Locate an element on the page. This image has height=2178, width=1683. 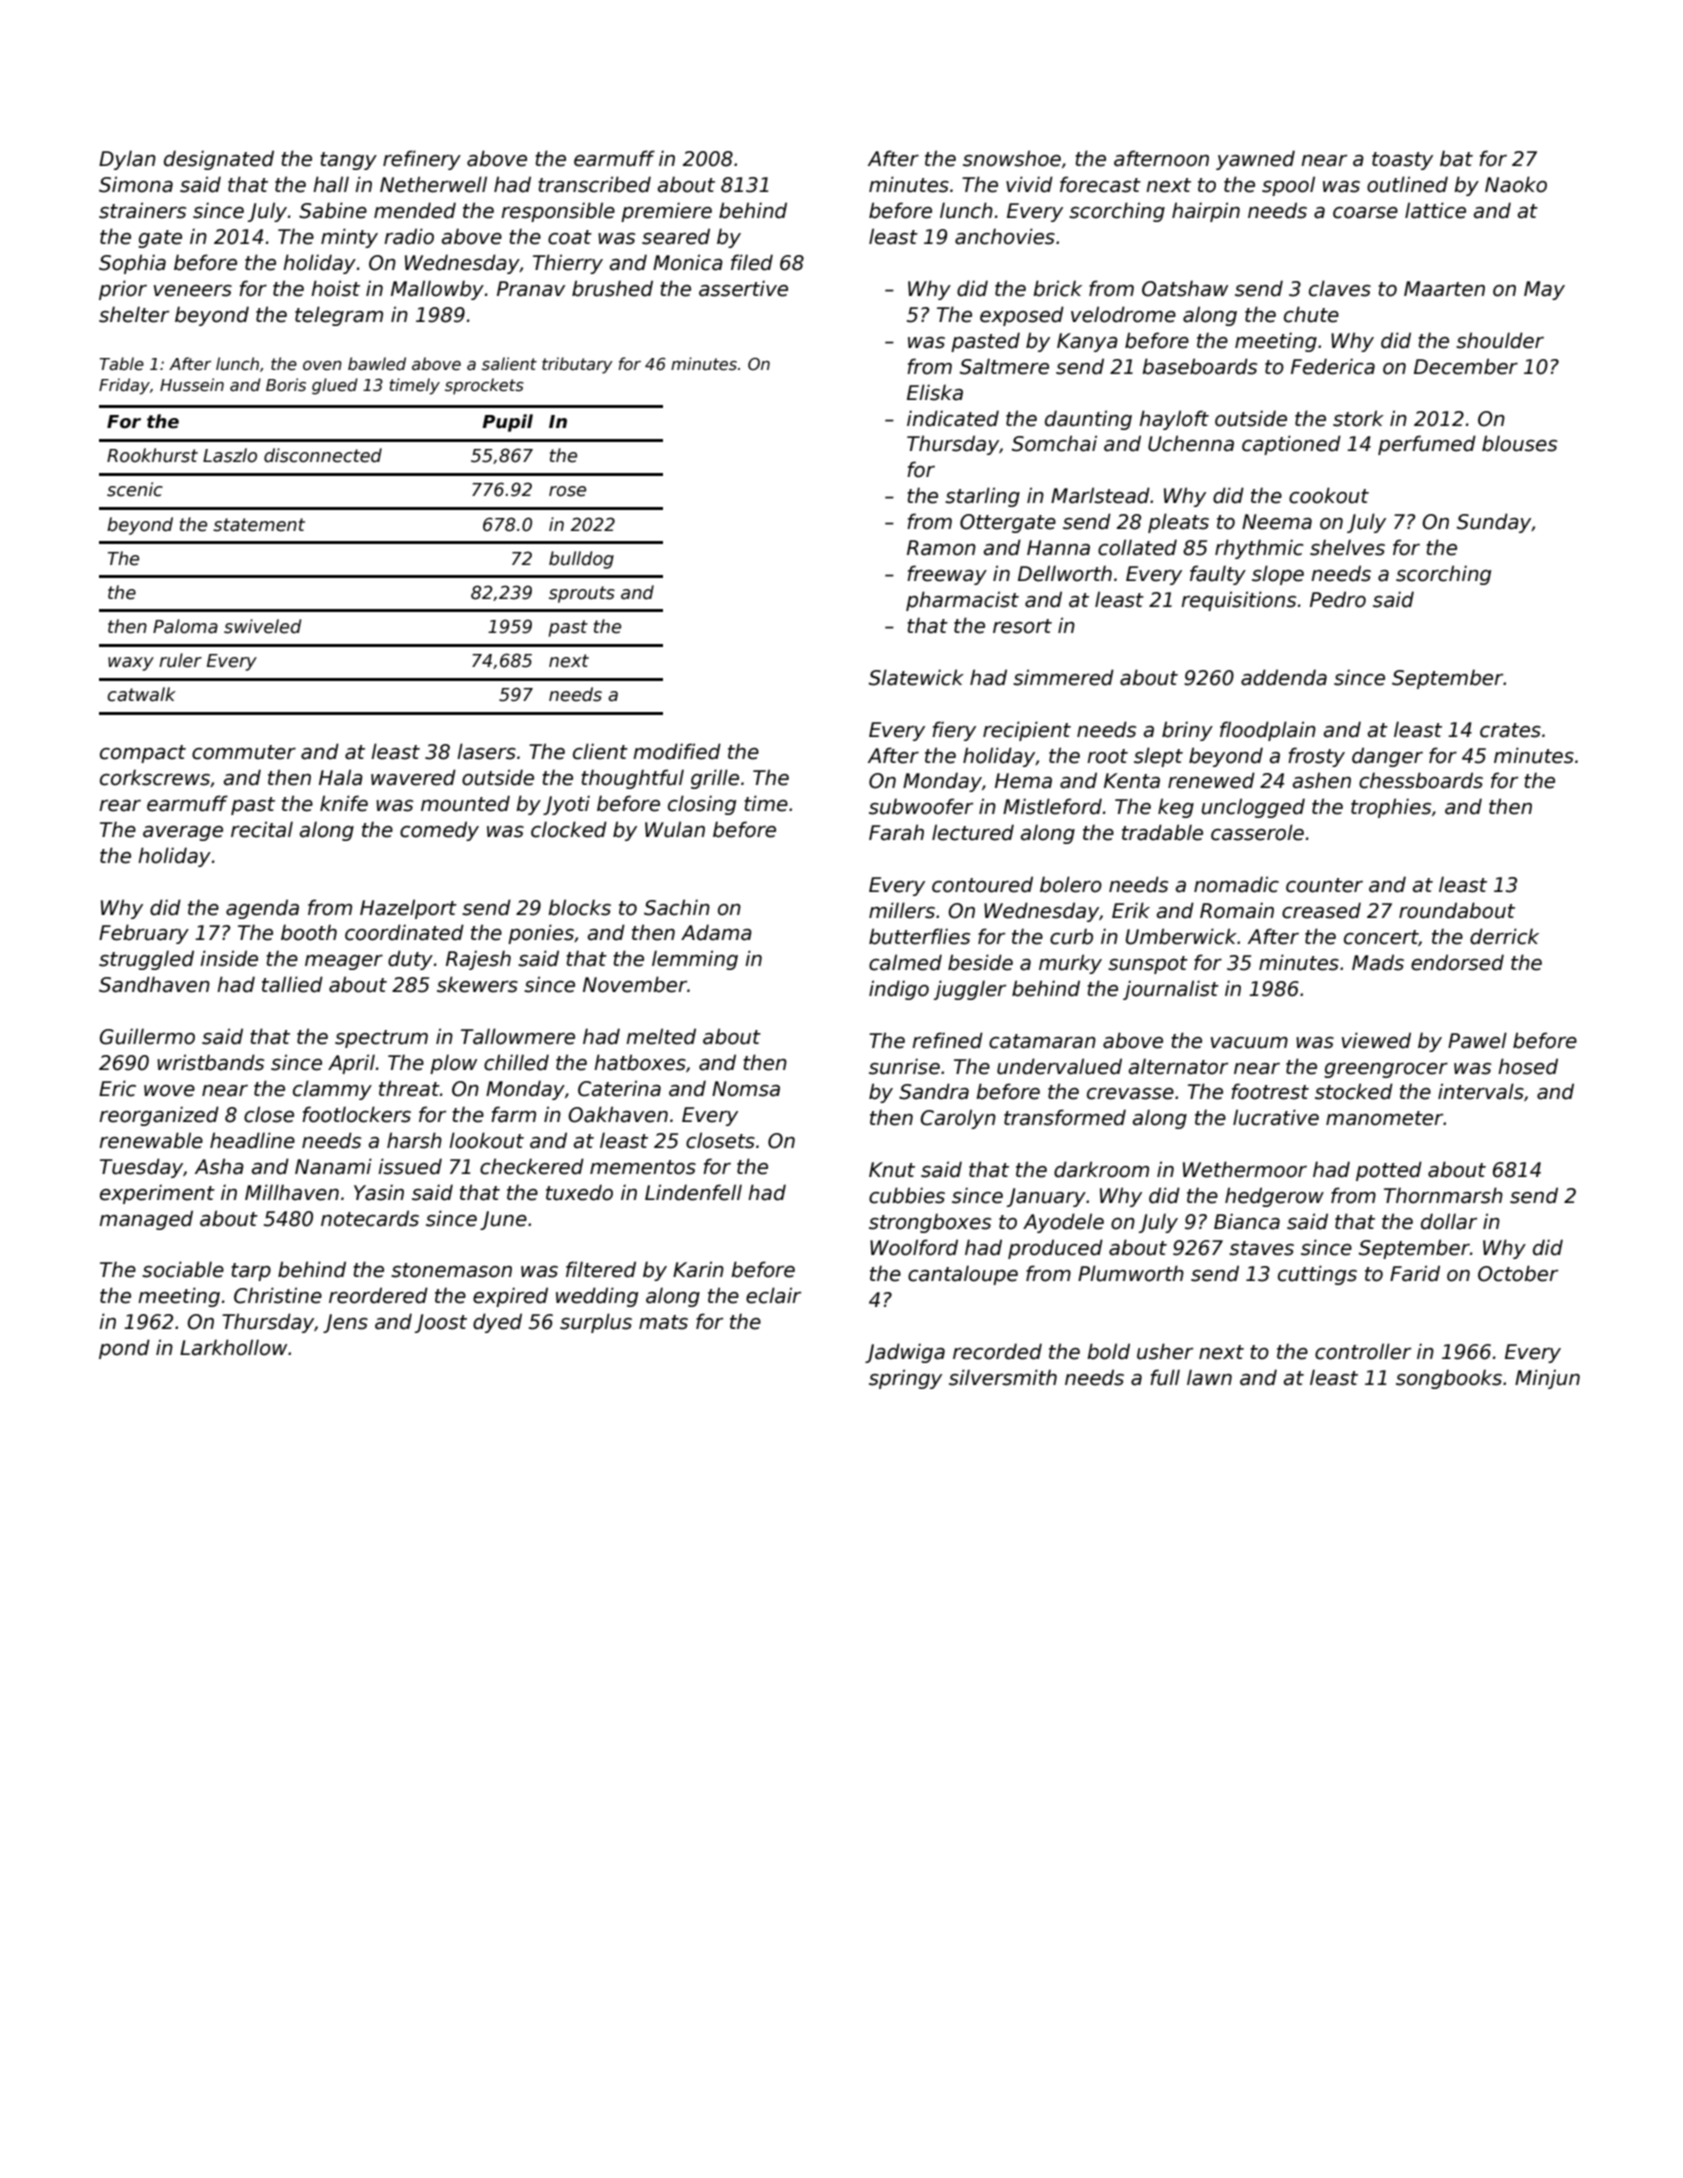
designated is located at coordinates (219, 160).
